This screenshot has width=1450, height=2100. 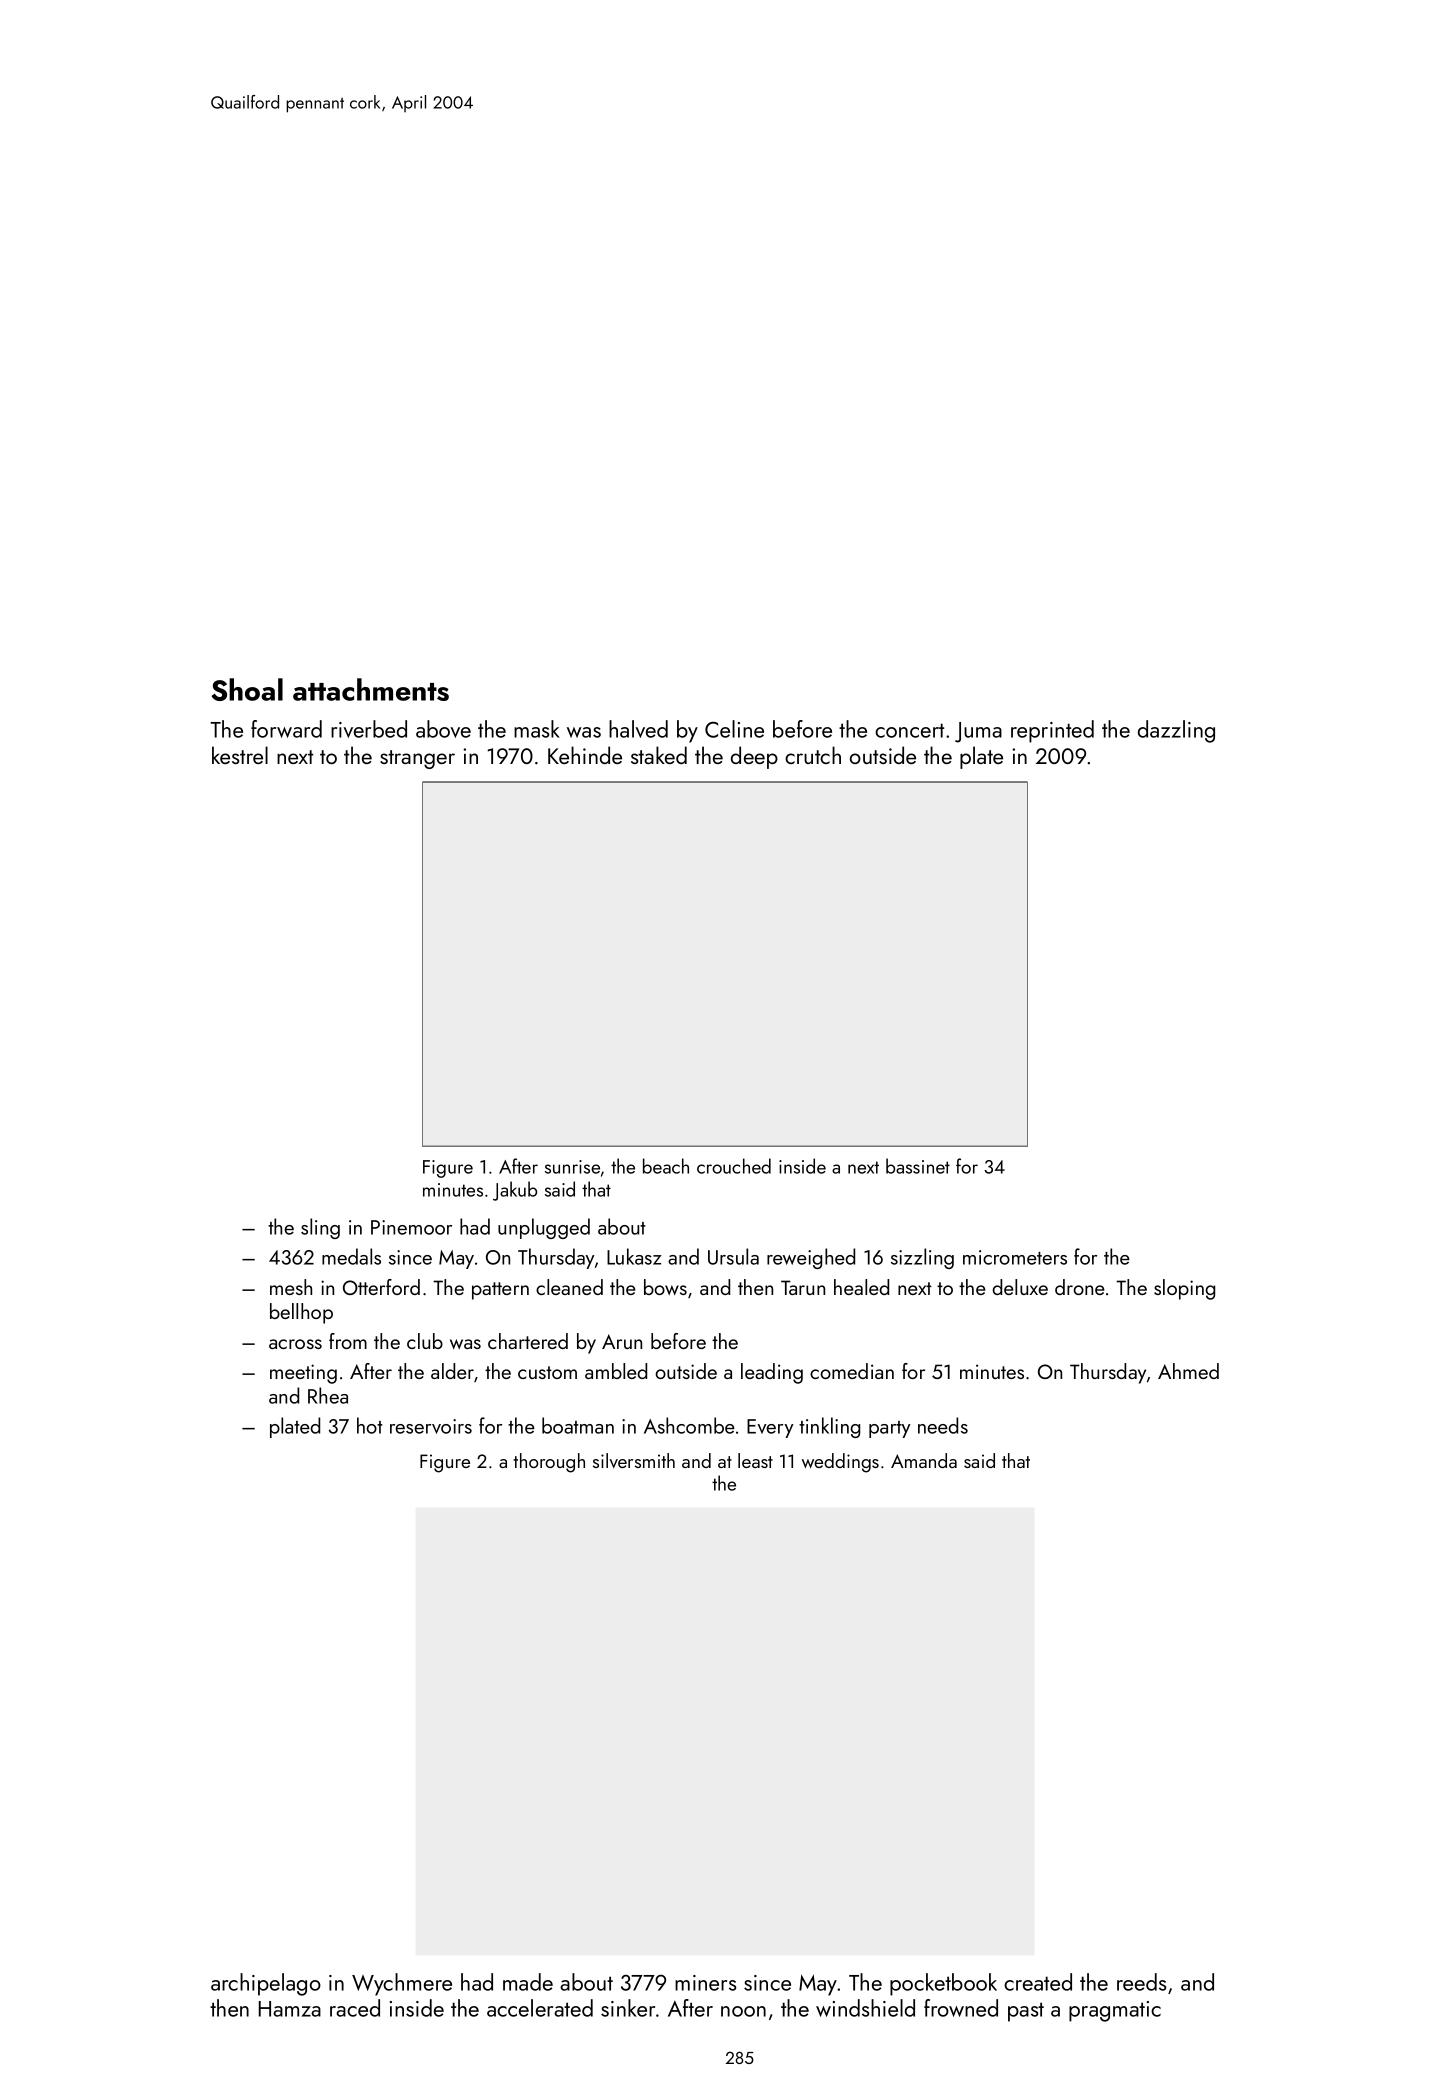 I want to click on across, so click(x=295, y=1344).
